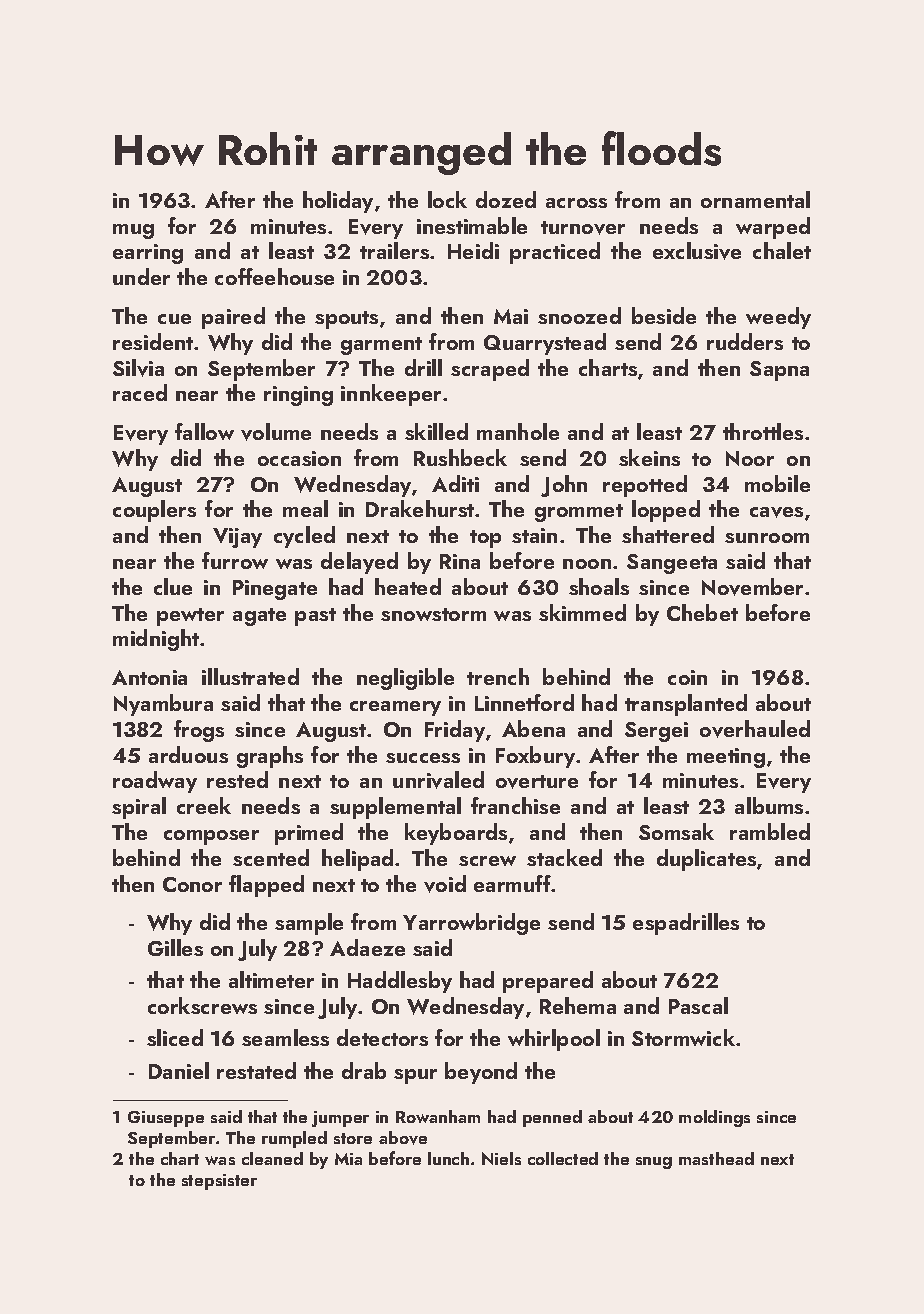 The width and height of the screenshot is (924, 1314). What do you see at coordinates (583, 228) in the screenshot?
I see `turnover` at bounding box center [583, 228].
